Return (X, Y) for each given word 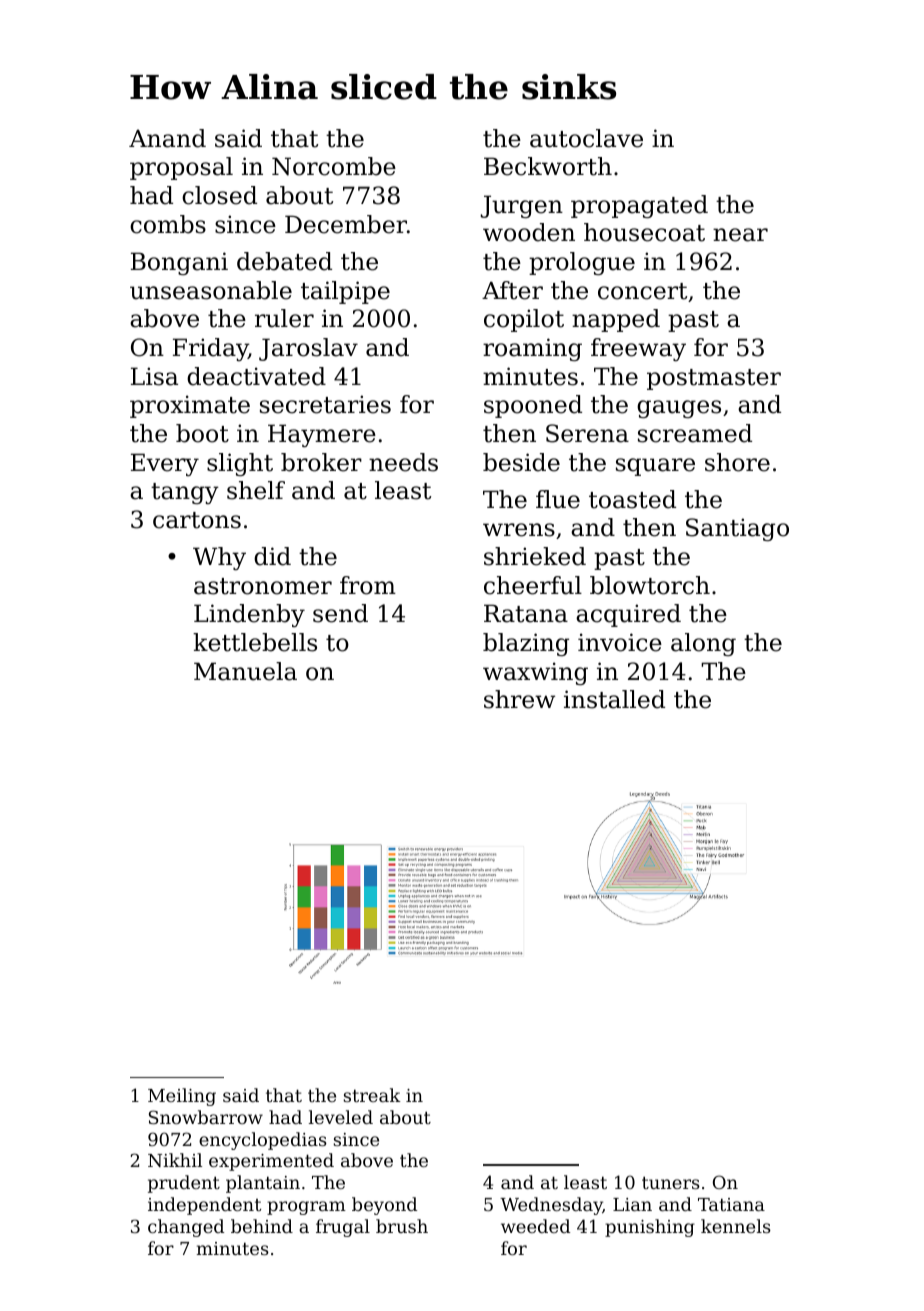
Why (219, 558)
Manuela (245, 671)
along (703, 644)
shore (737, 462)
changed (186, 1228)
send (340, 613)
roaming (532, 349)
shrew (519, 699)
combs (168, 224)
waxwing (535, 673)
